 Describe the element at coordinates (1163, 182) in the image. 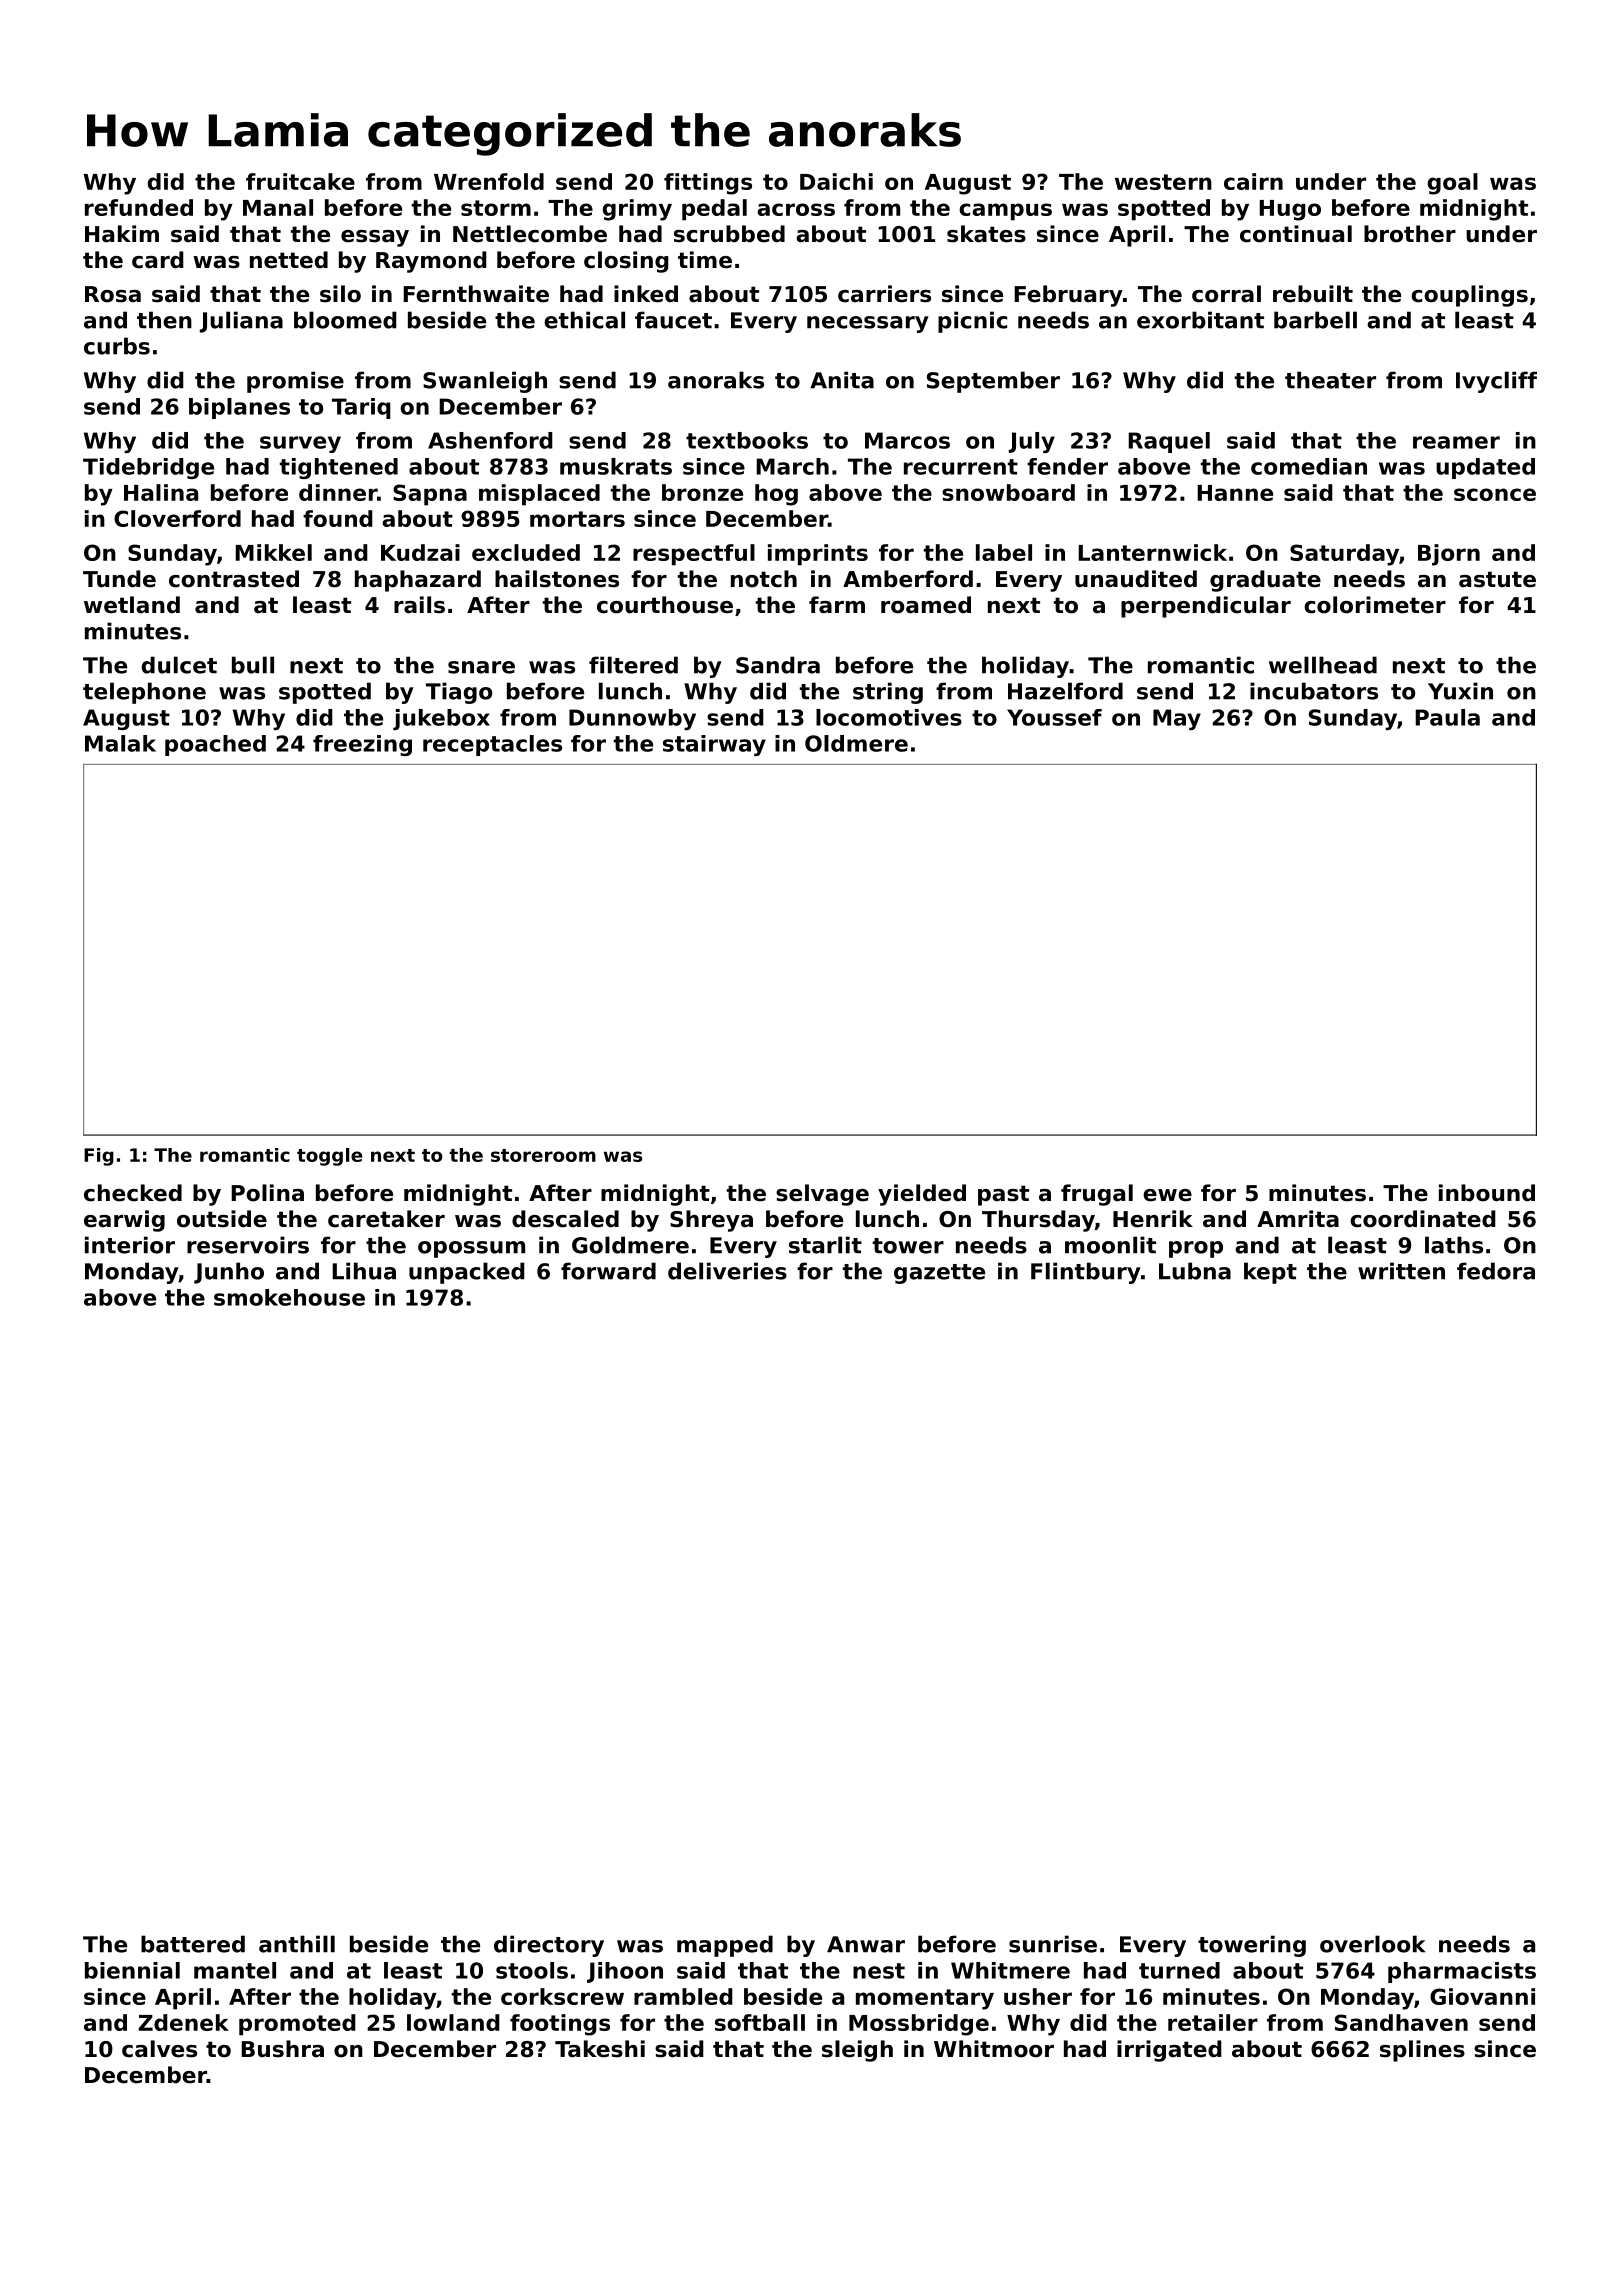

I see `western` at that location.
